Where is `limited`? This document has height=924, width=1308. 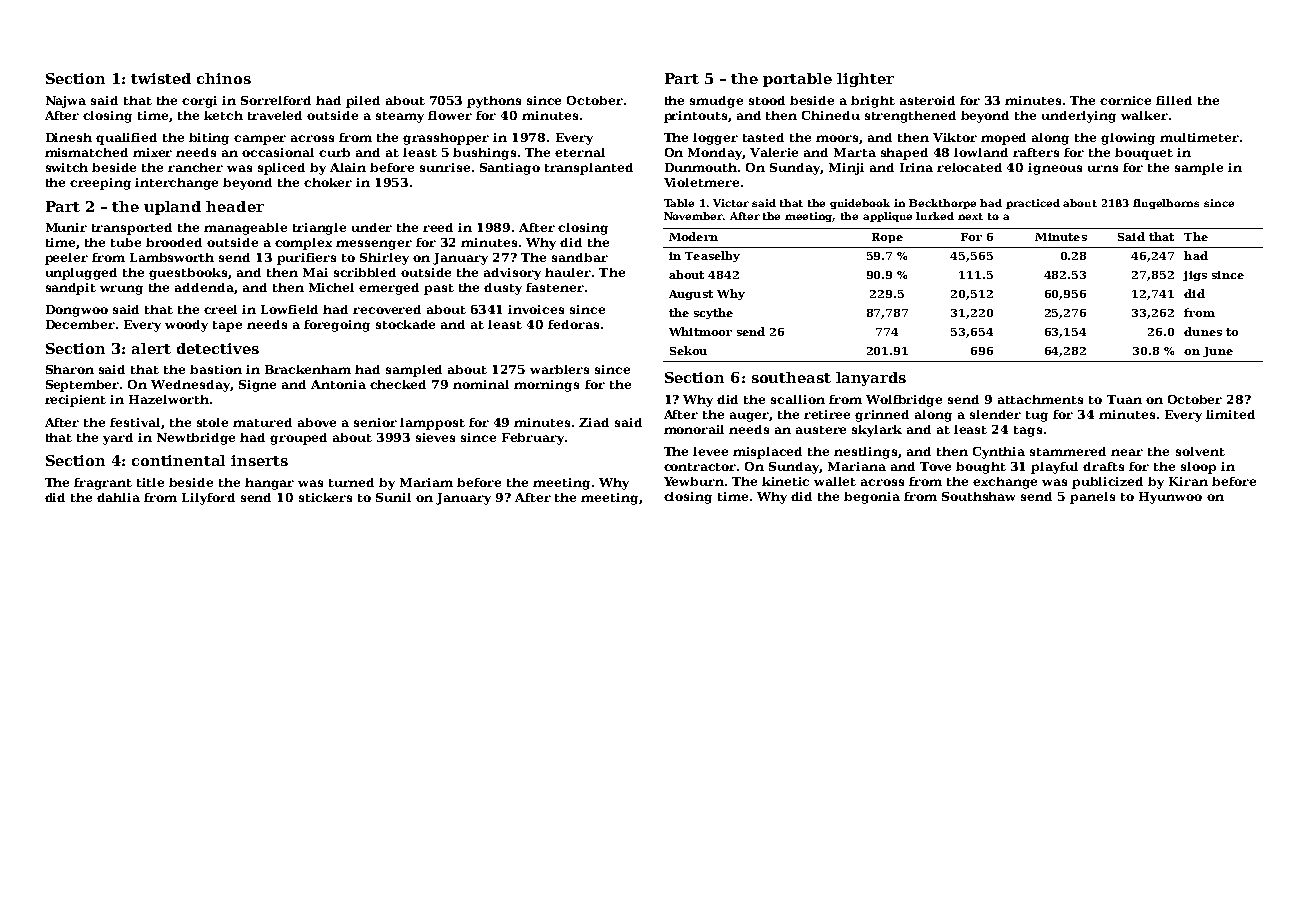
limited is located at coordinates (1230, 414).
